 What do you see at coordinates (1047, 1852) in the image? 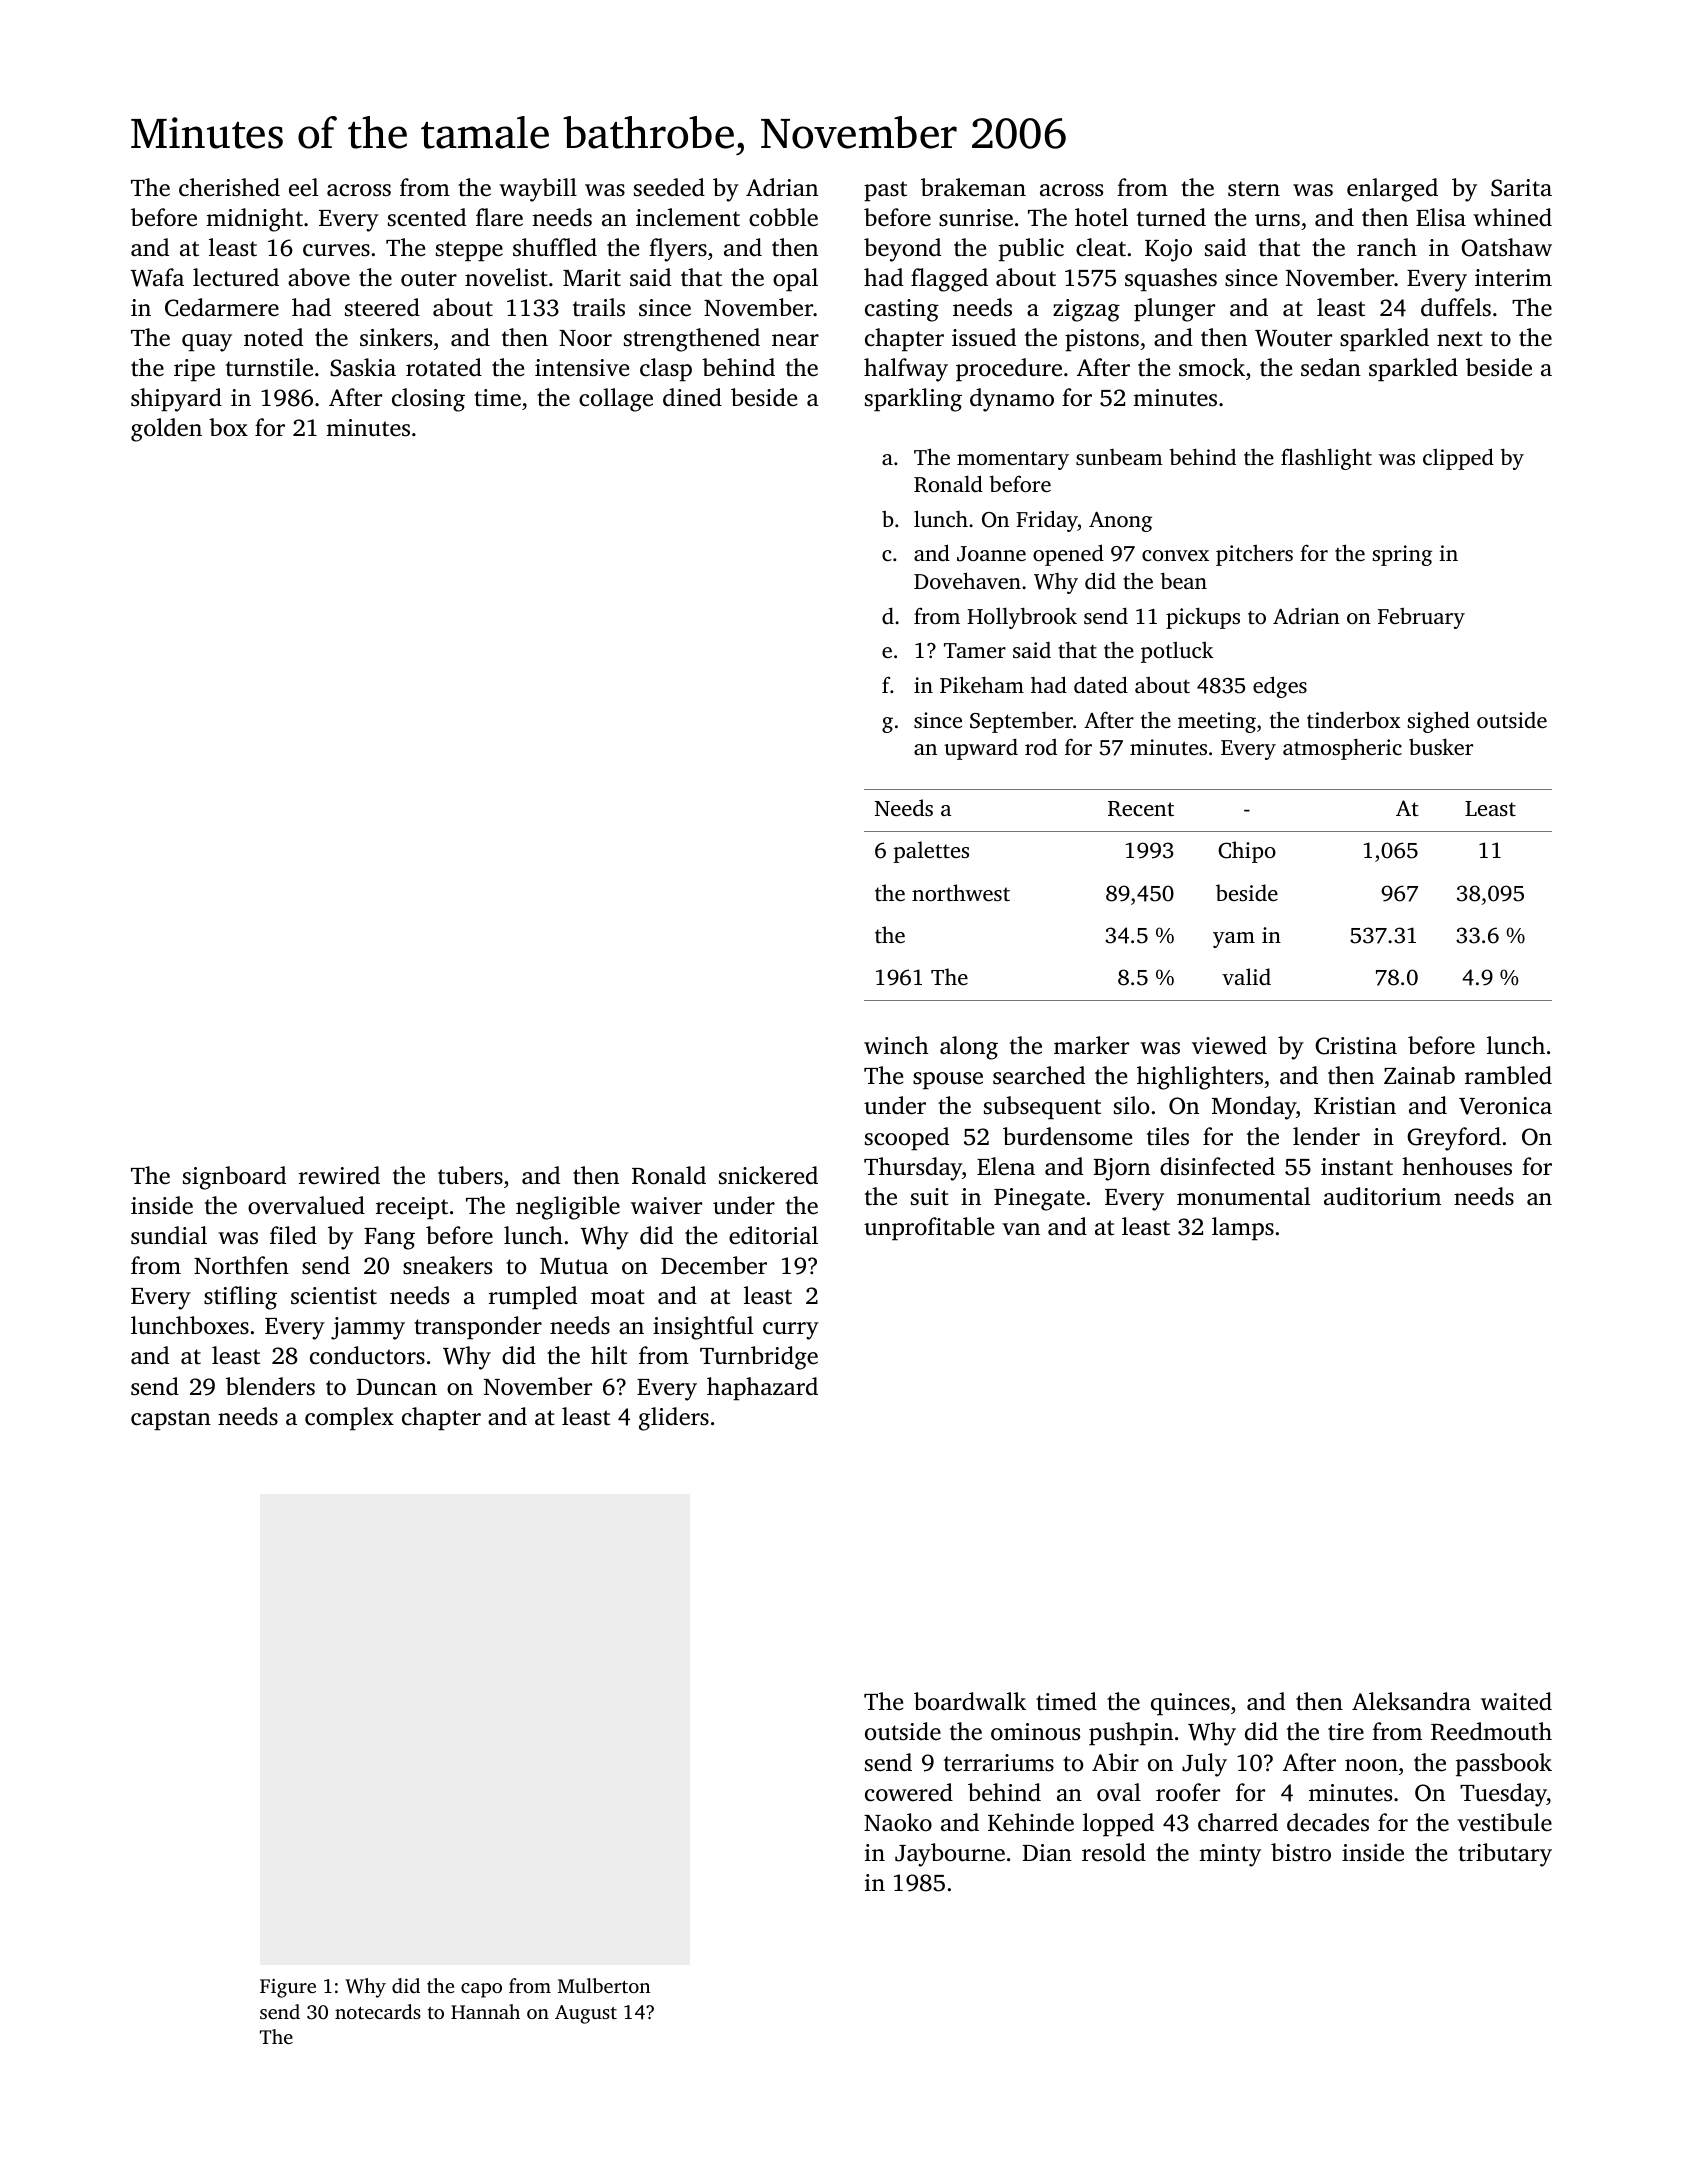
I see `Dian` at bounding box center [1047, 1852].
